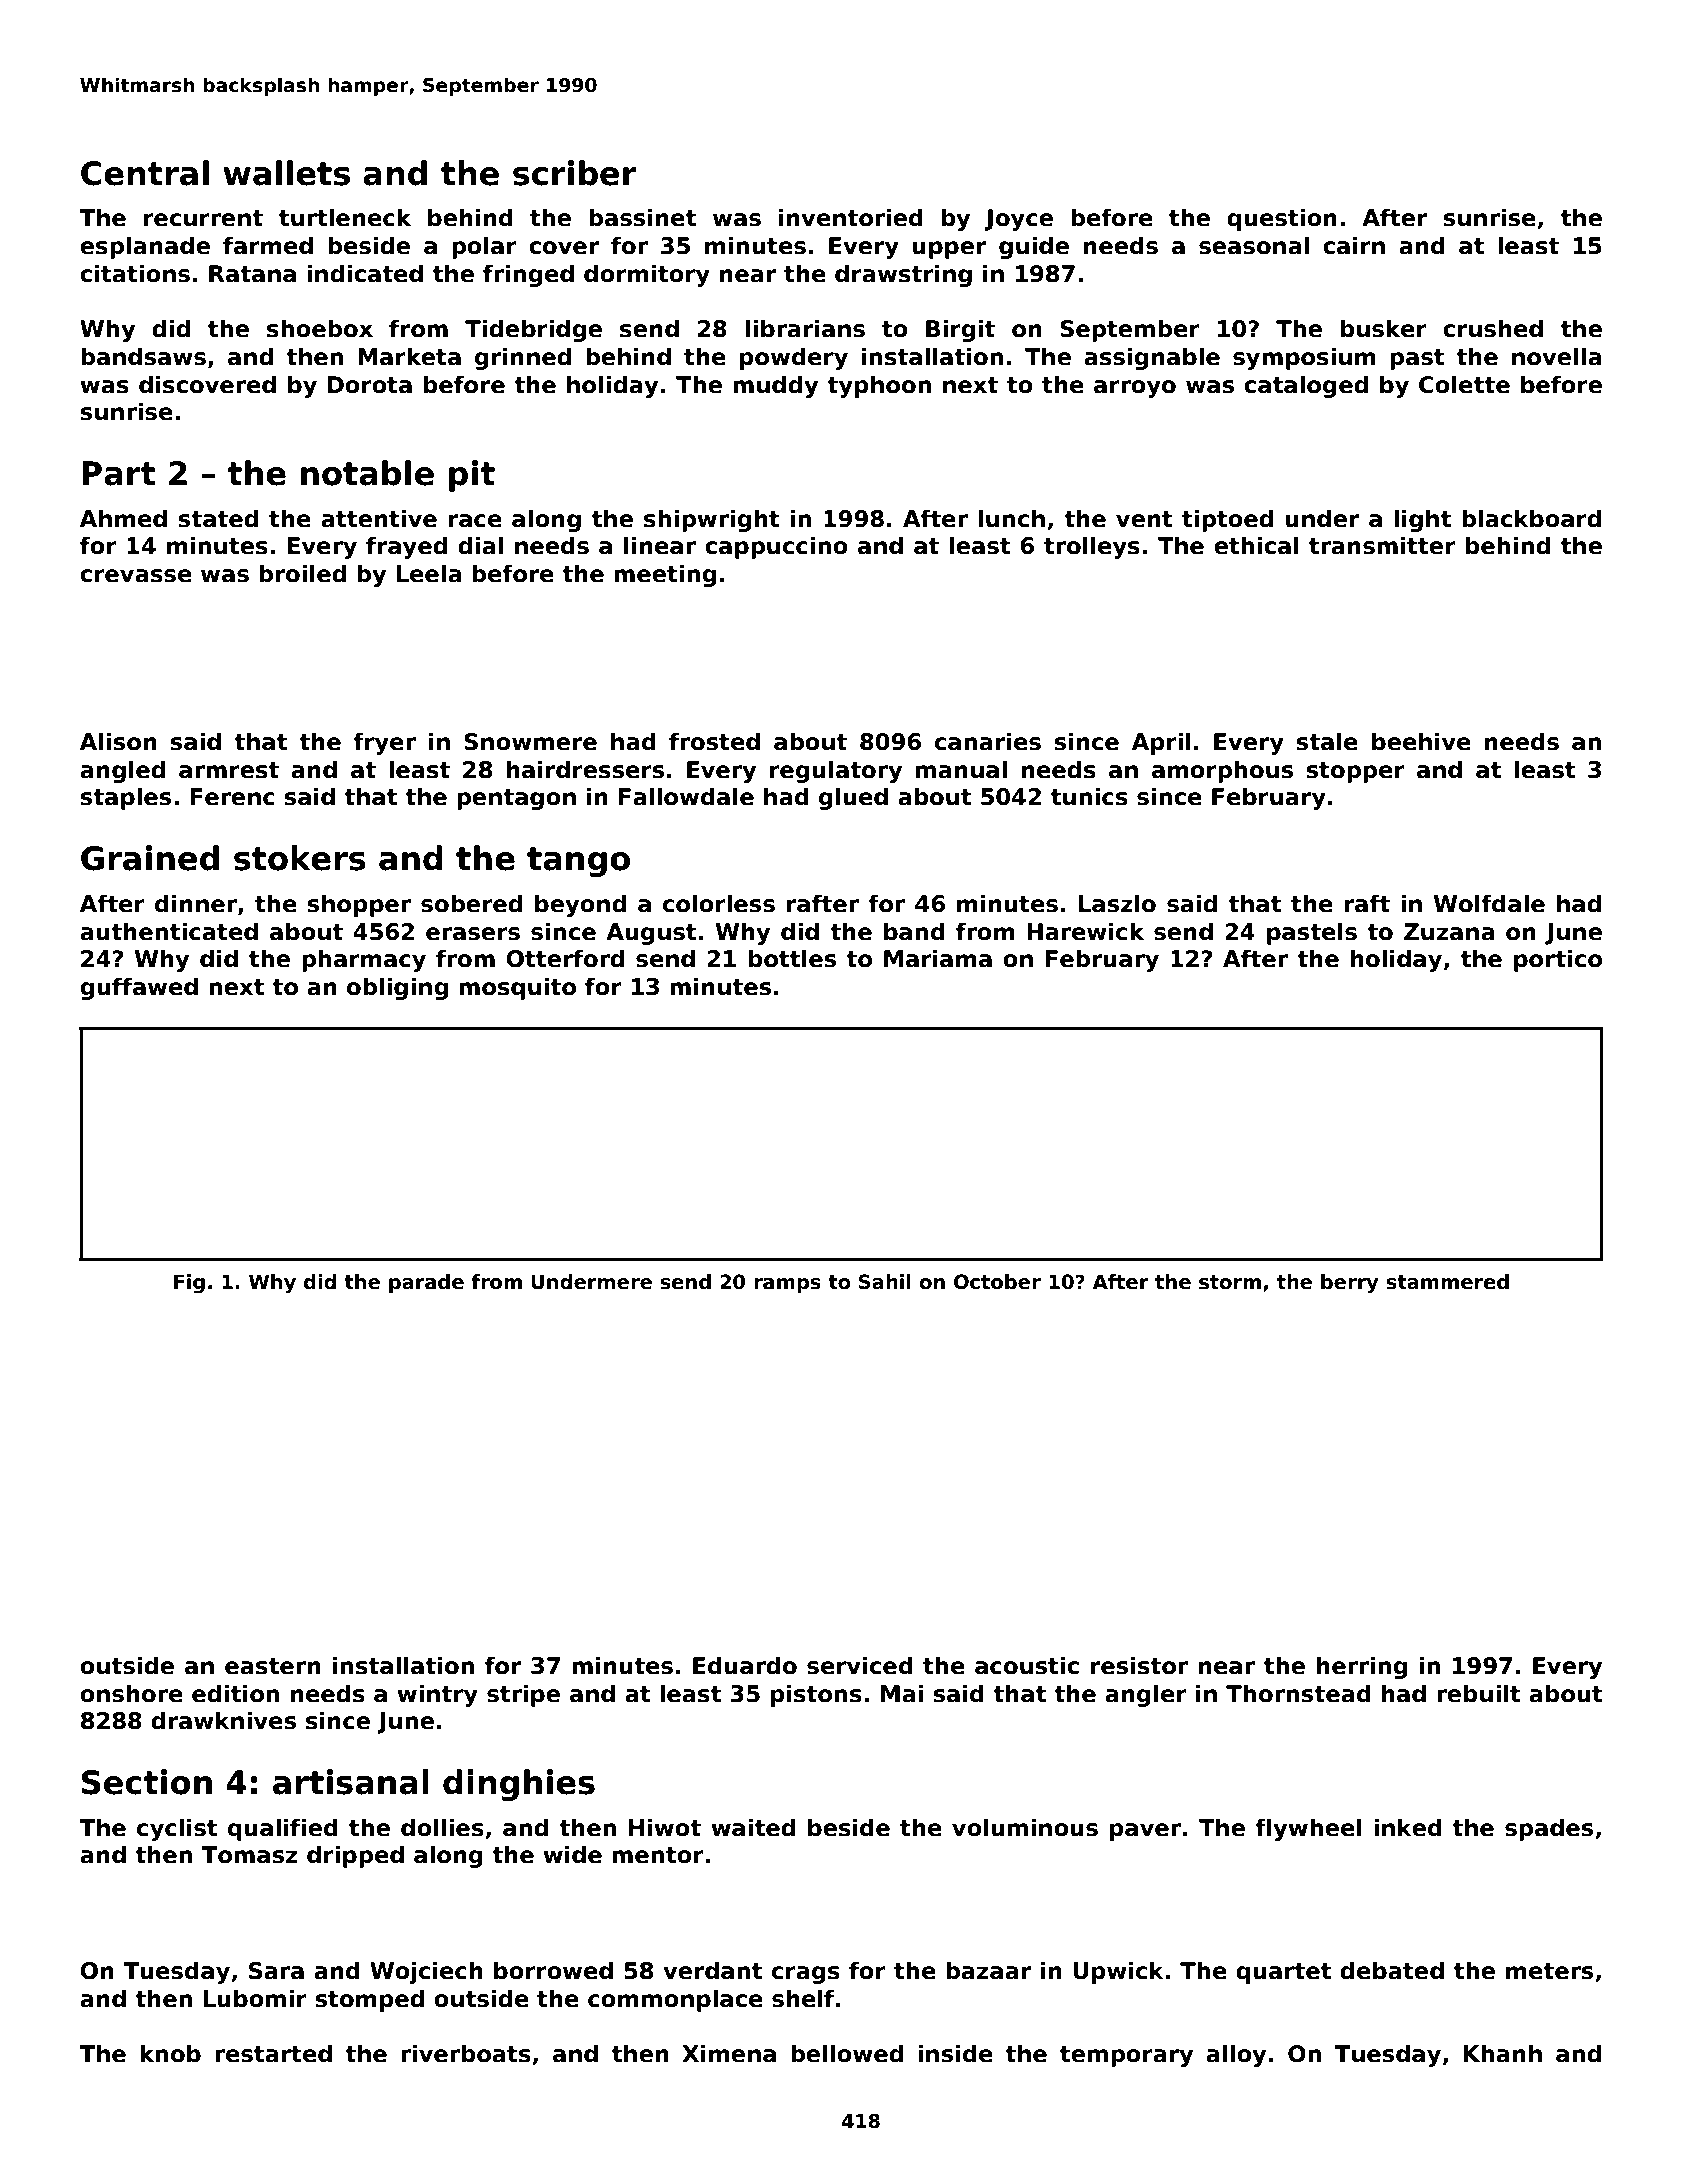 Image resolution: width=1683 pixels, height=2178 pixels. What do you see at coordinates (745, 1665) in the screenshot?
I see `Eduardo` at bounding box center [745, 1665].
